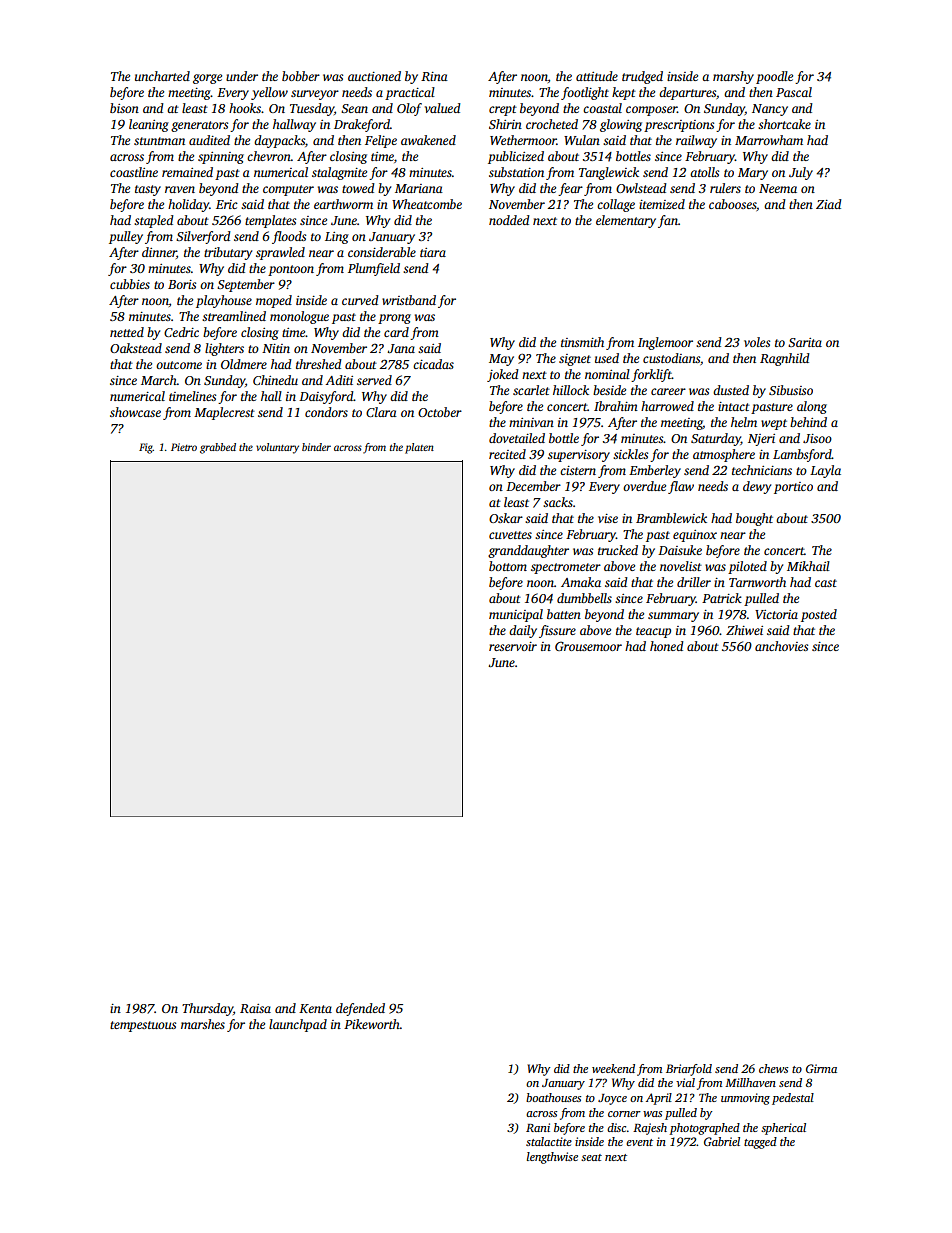 Image resolution: width=952 pixels, height=1233 pixels. I want to click on equinox, so click(695, 536).
